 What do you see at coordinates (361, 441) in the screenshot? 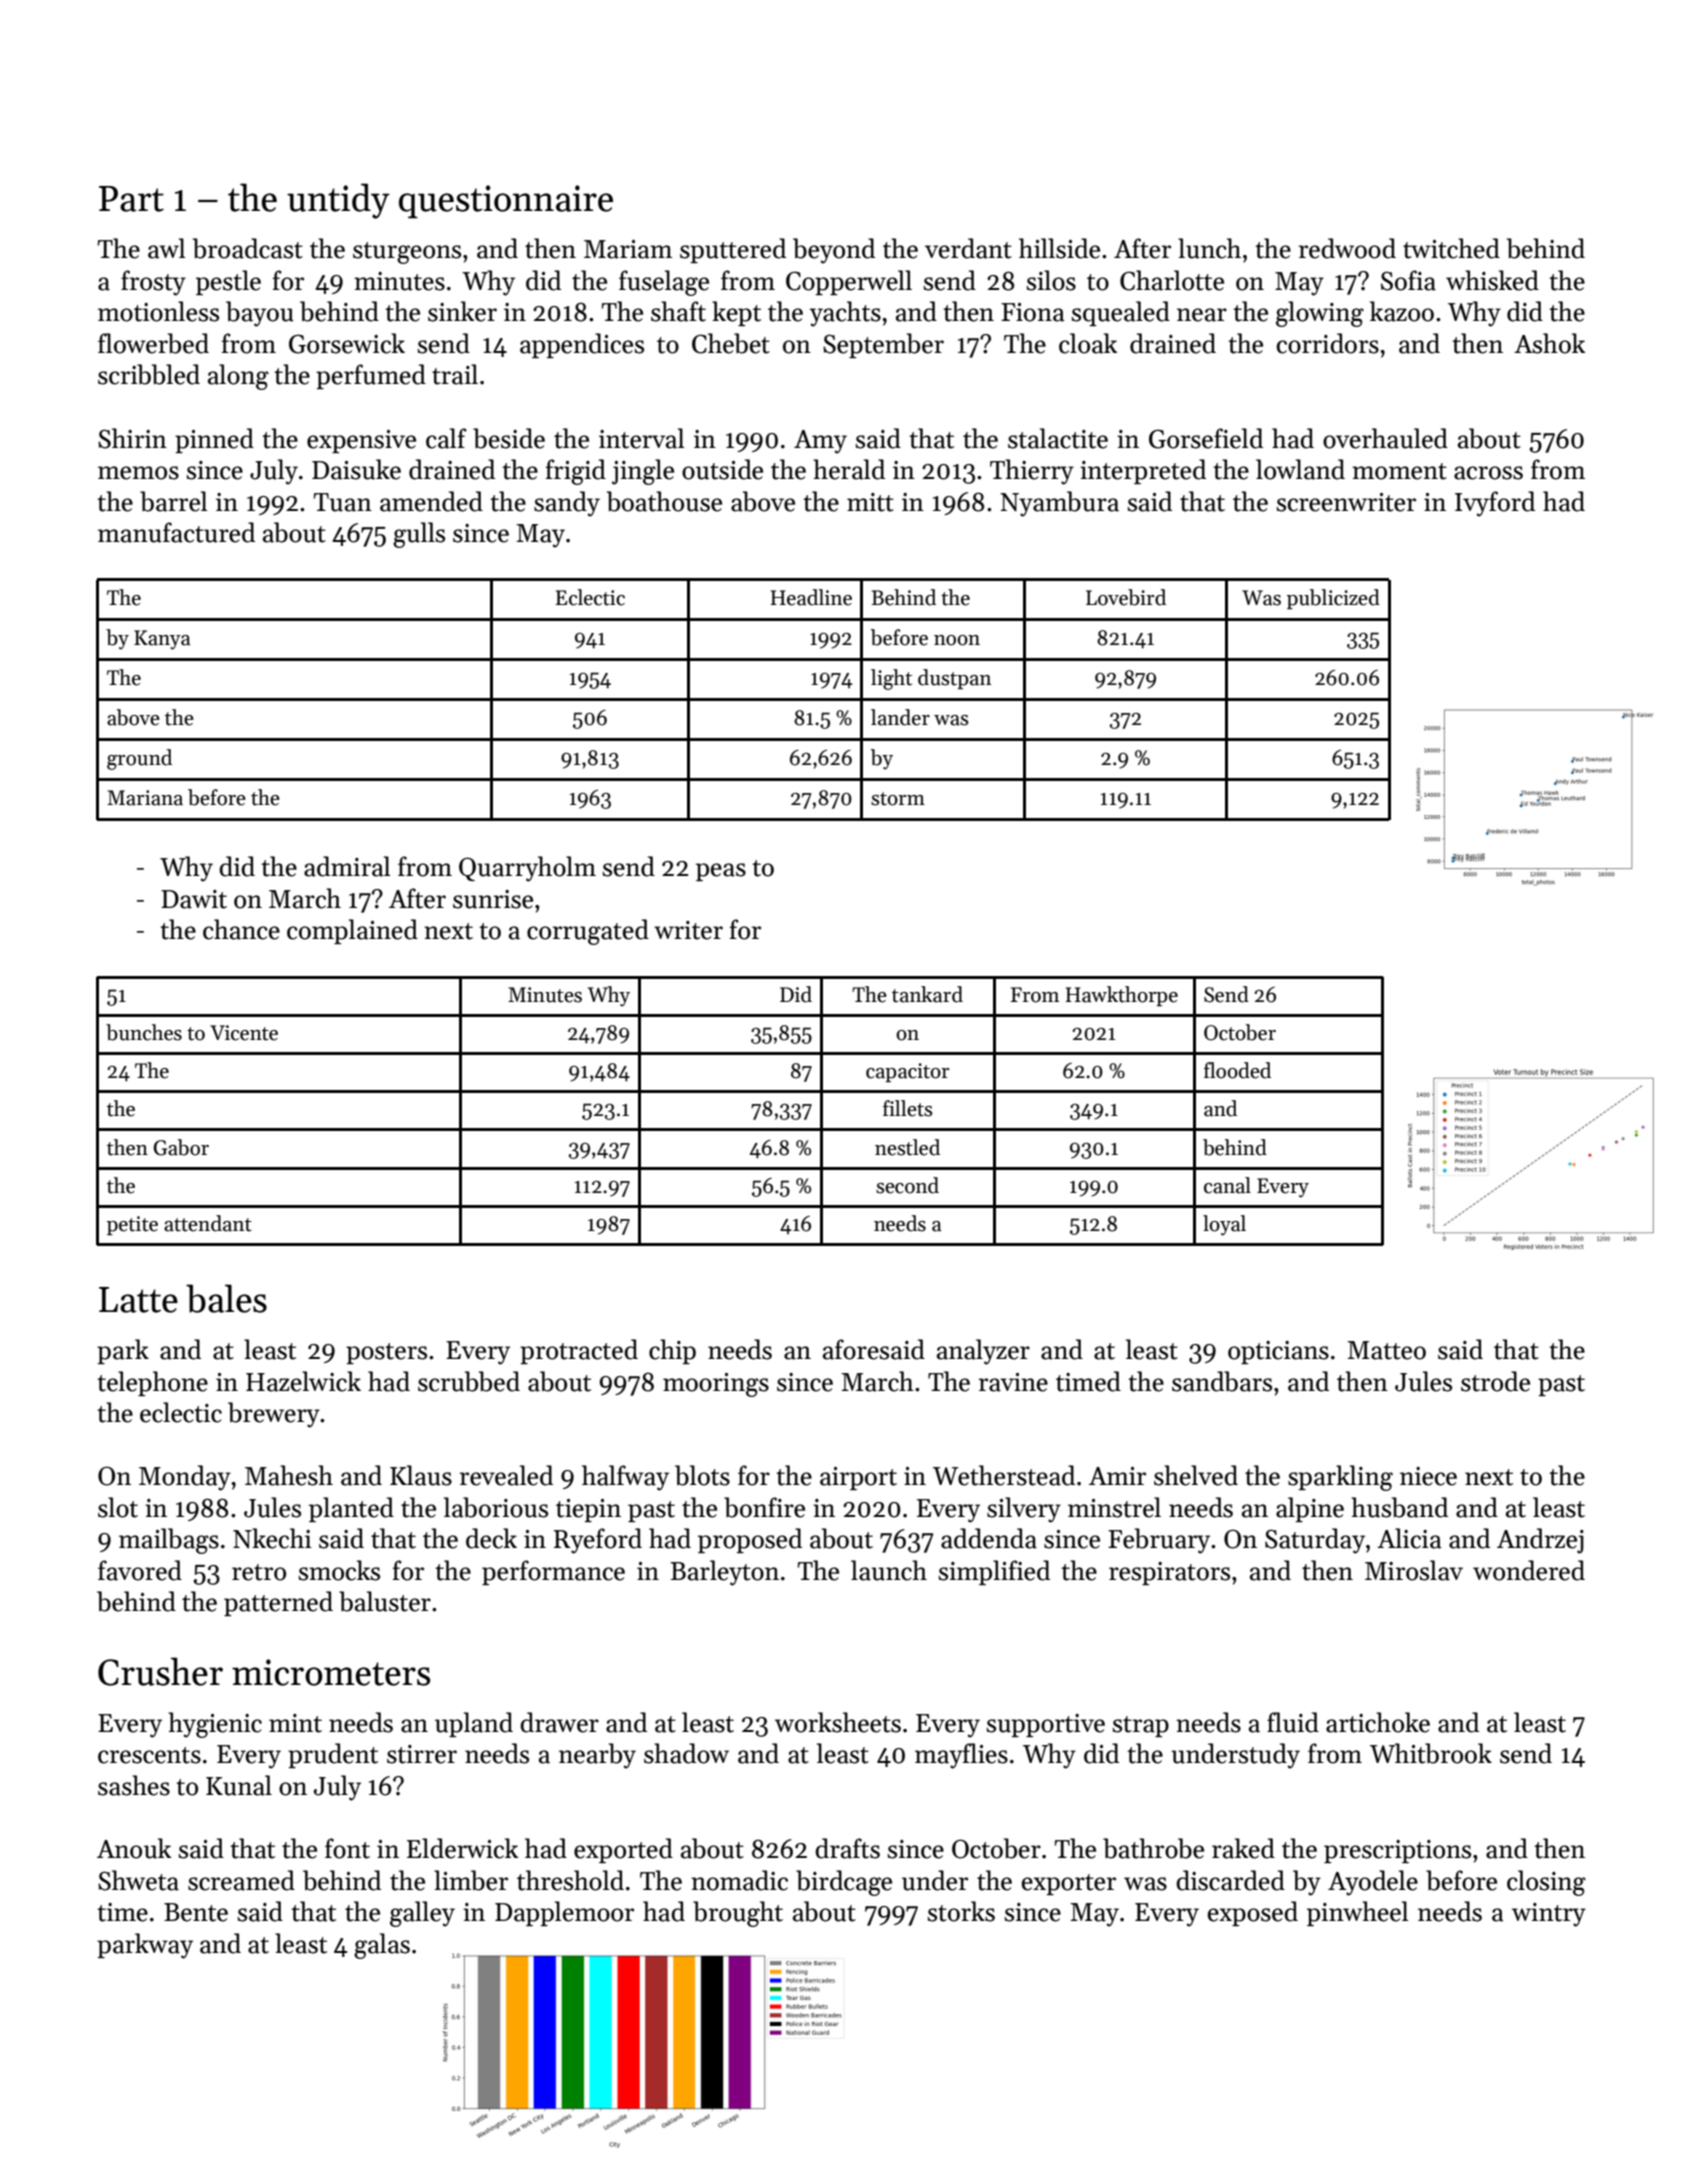
I see `expensive` at bounding box center [361, 441].
